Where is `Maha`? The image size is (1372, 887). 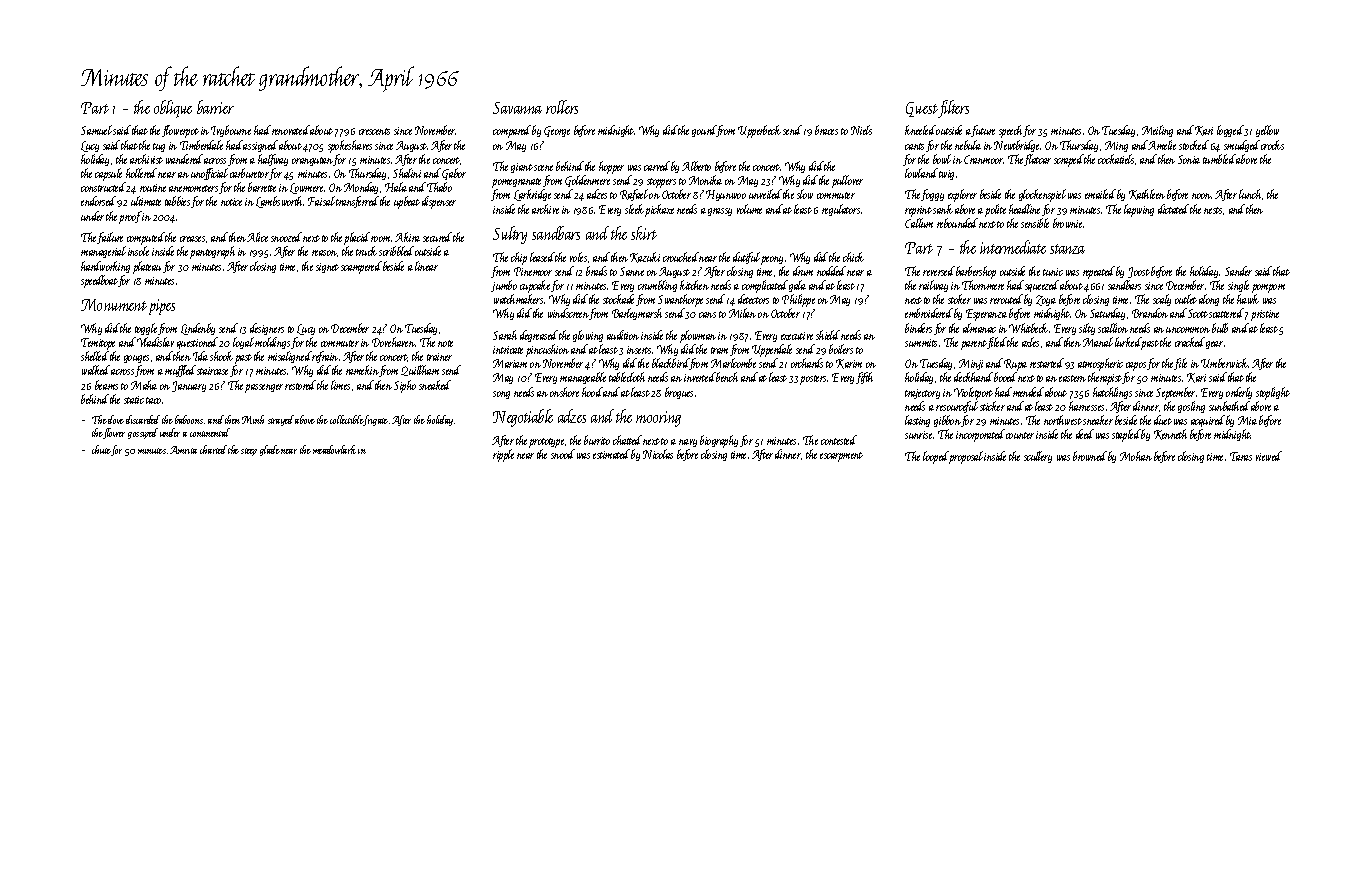
Maha is located at coordinates (144, 385).
